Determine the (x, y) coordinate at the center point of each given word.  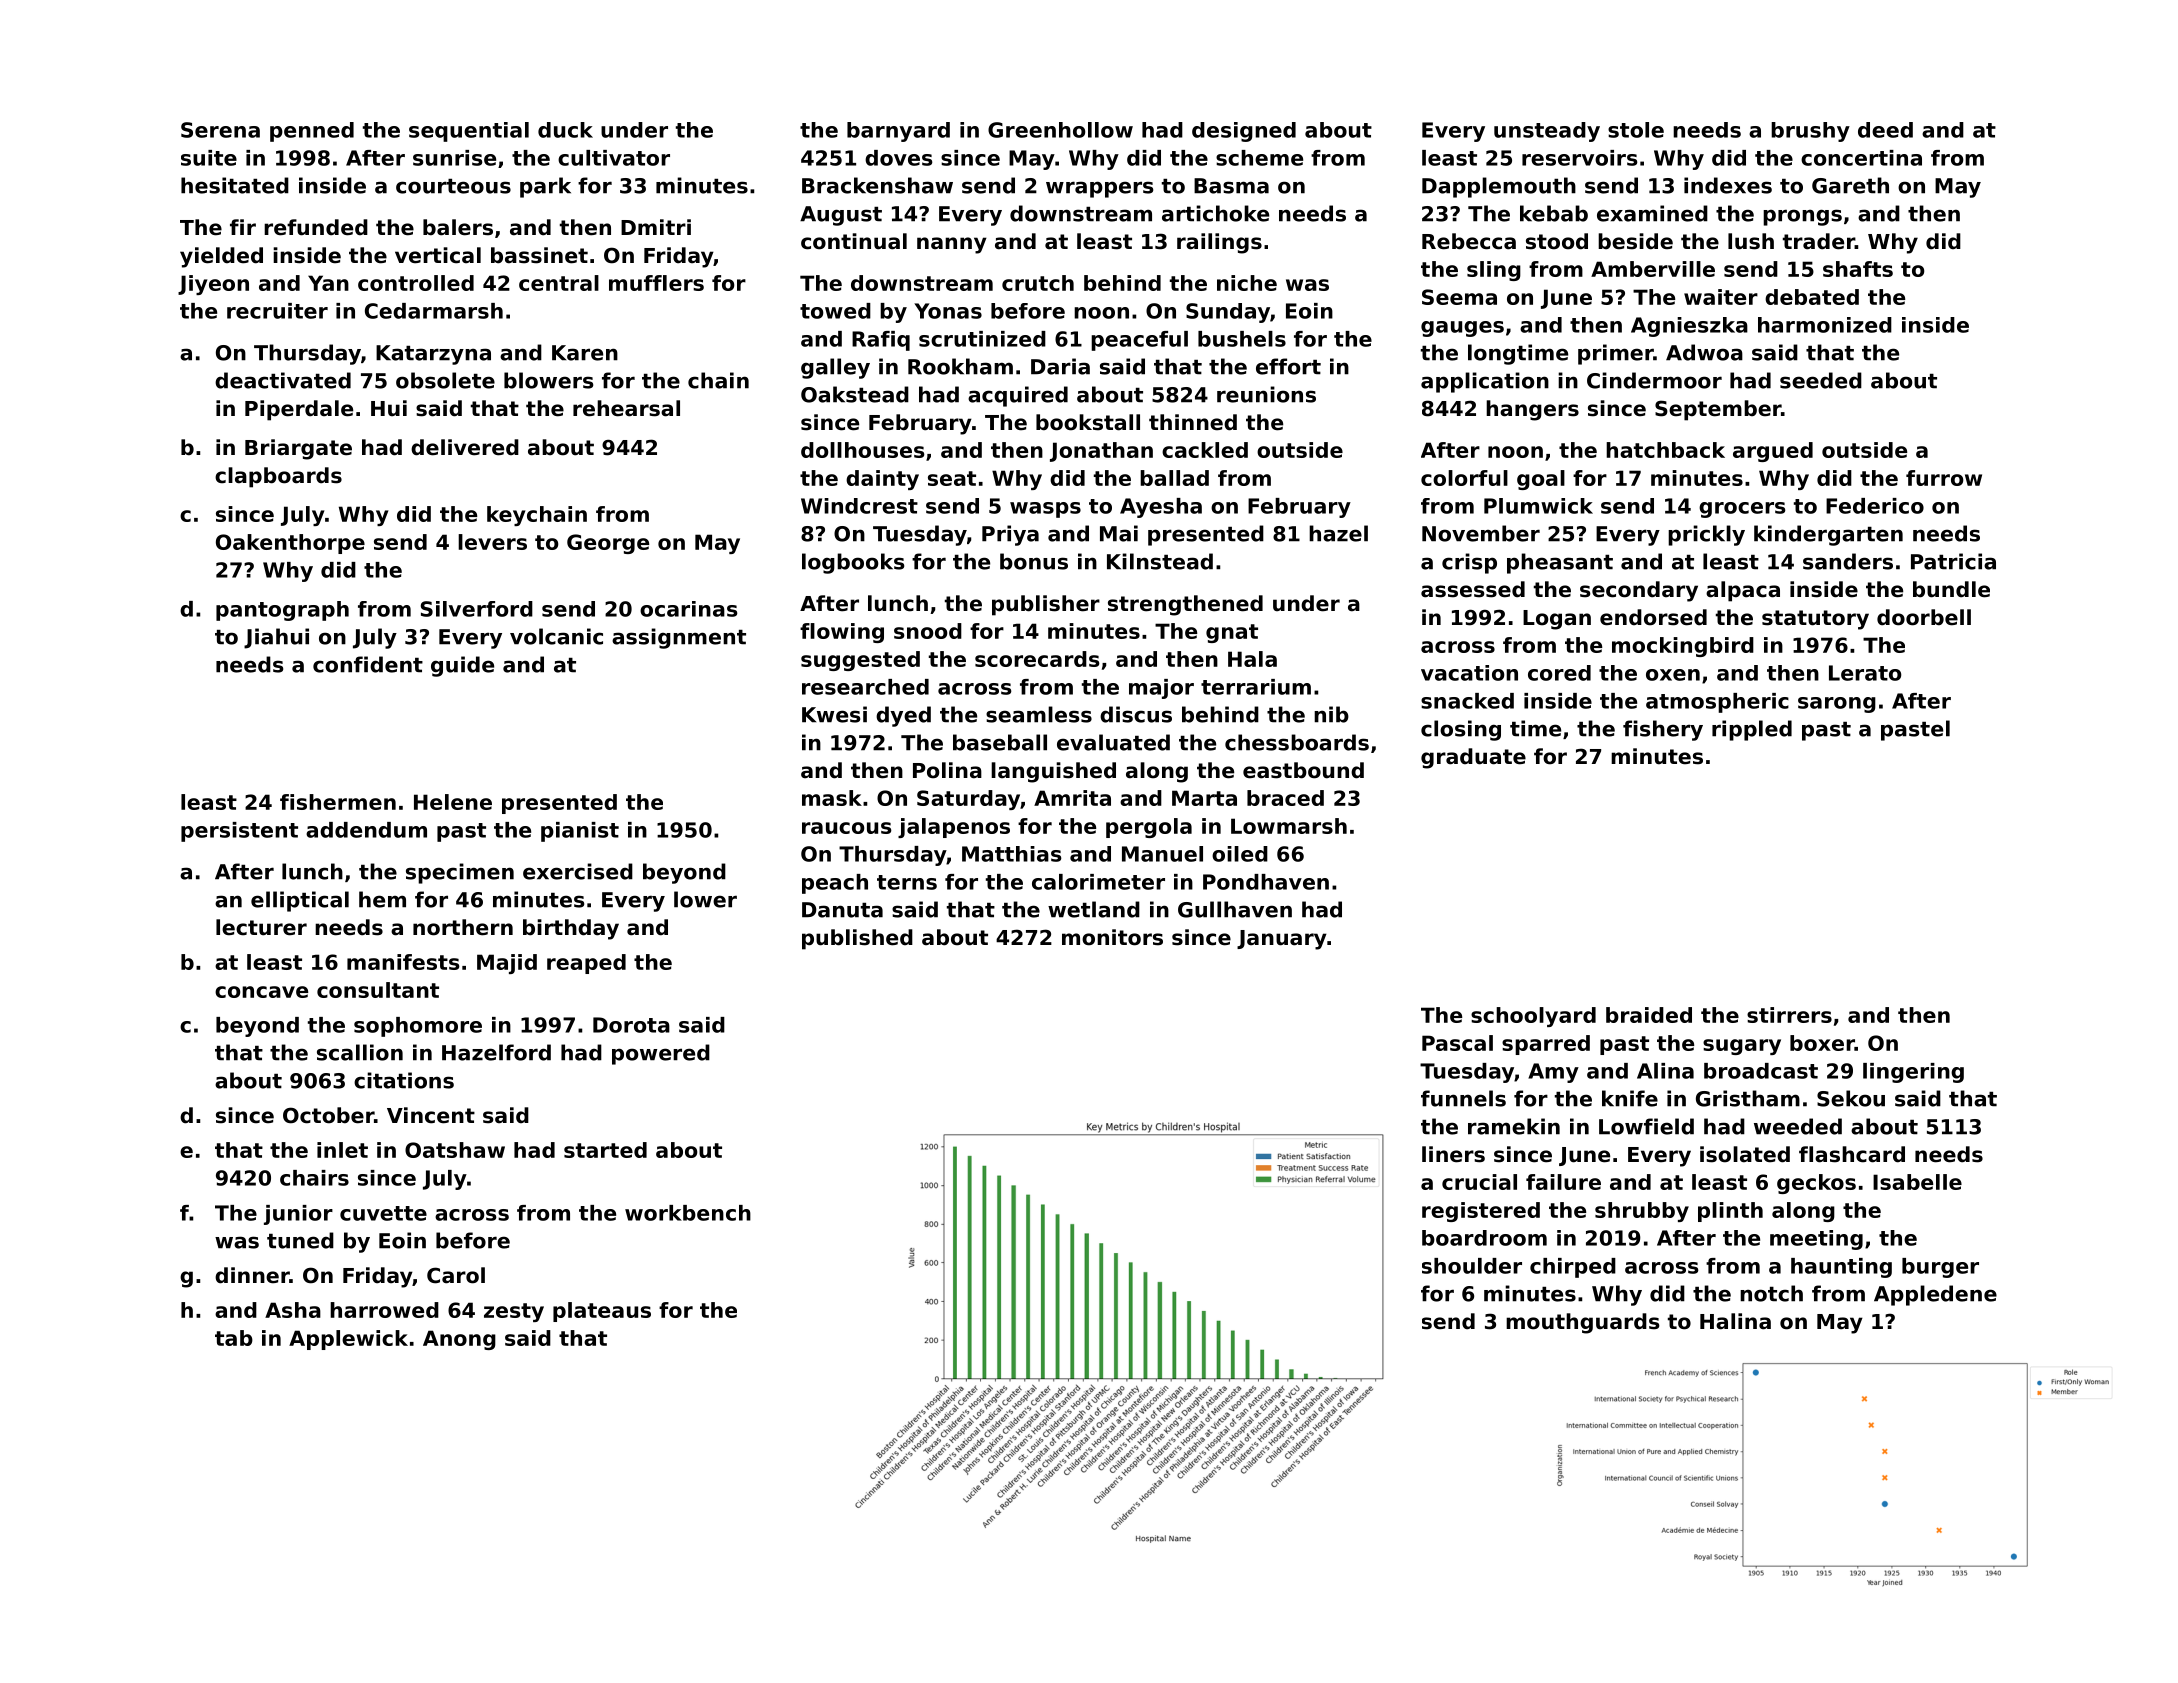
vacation (1469, 673)
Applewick (348, 1340)
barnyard (898, 132)
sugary (1742, 1047)
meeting (1816, 1240)
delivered (465, 447)
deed (1885, 130)
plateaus (602, 1312)
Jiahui (276, 638)
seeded (1821, 380)
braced (1285, 798)
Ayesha (1161, 508)
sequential (469, 132)
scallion (360, 1052)
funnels (1463, 1098)
